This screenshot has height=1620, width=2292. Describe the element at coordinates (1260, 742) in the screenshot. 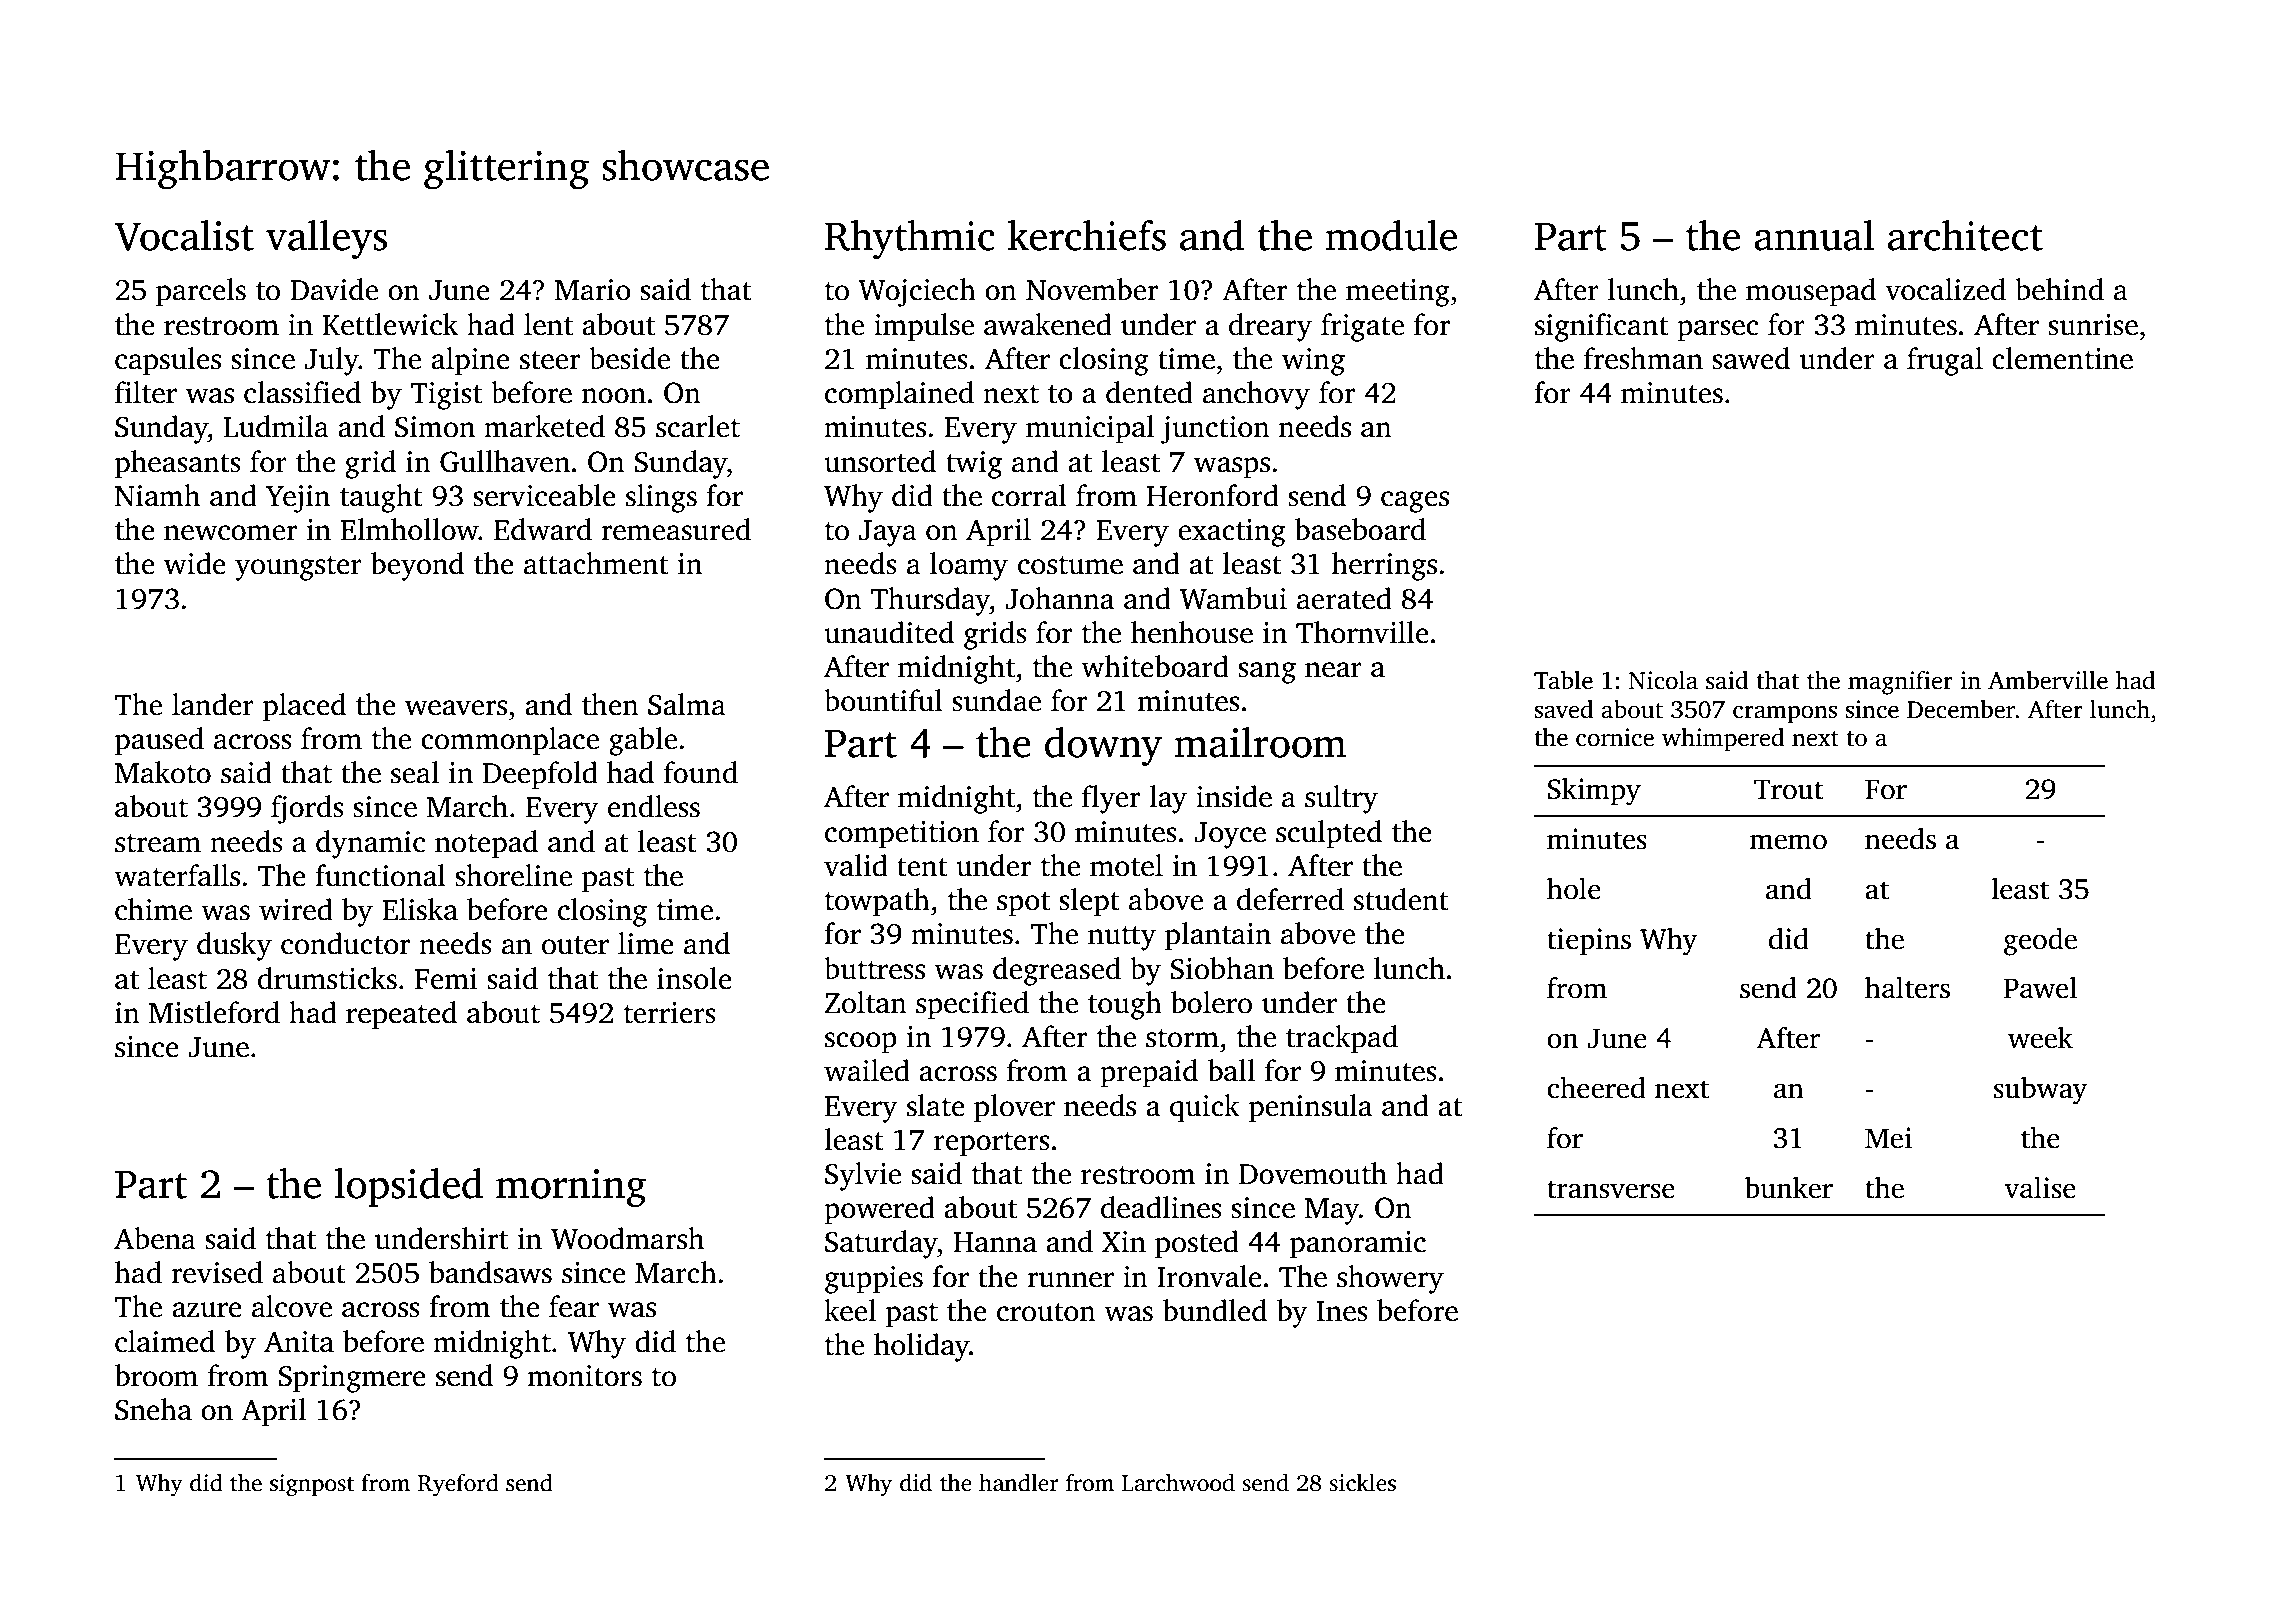

I see `mailroom` at that location.
